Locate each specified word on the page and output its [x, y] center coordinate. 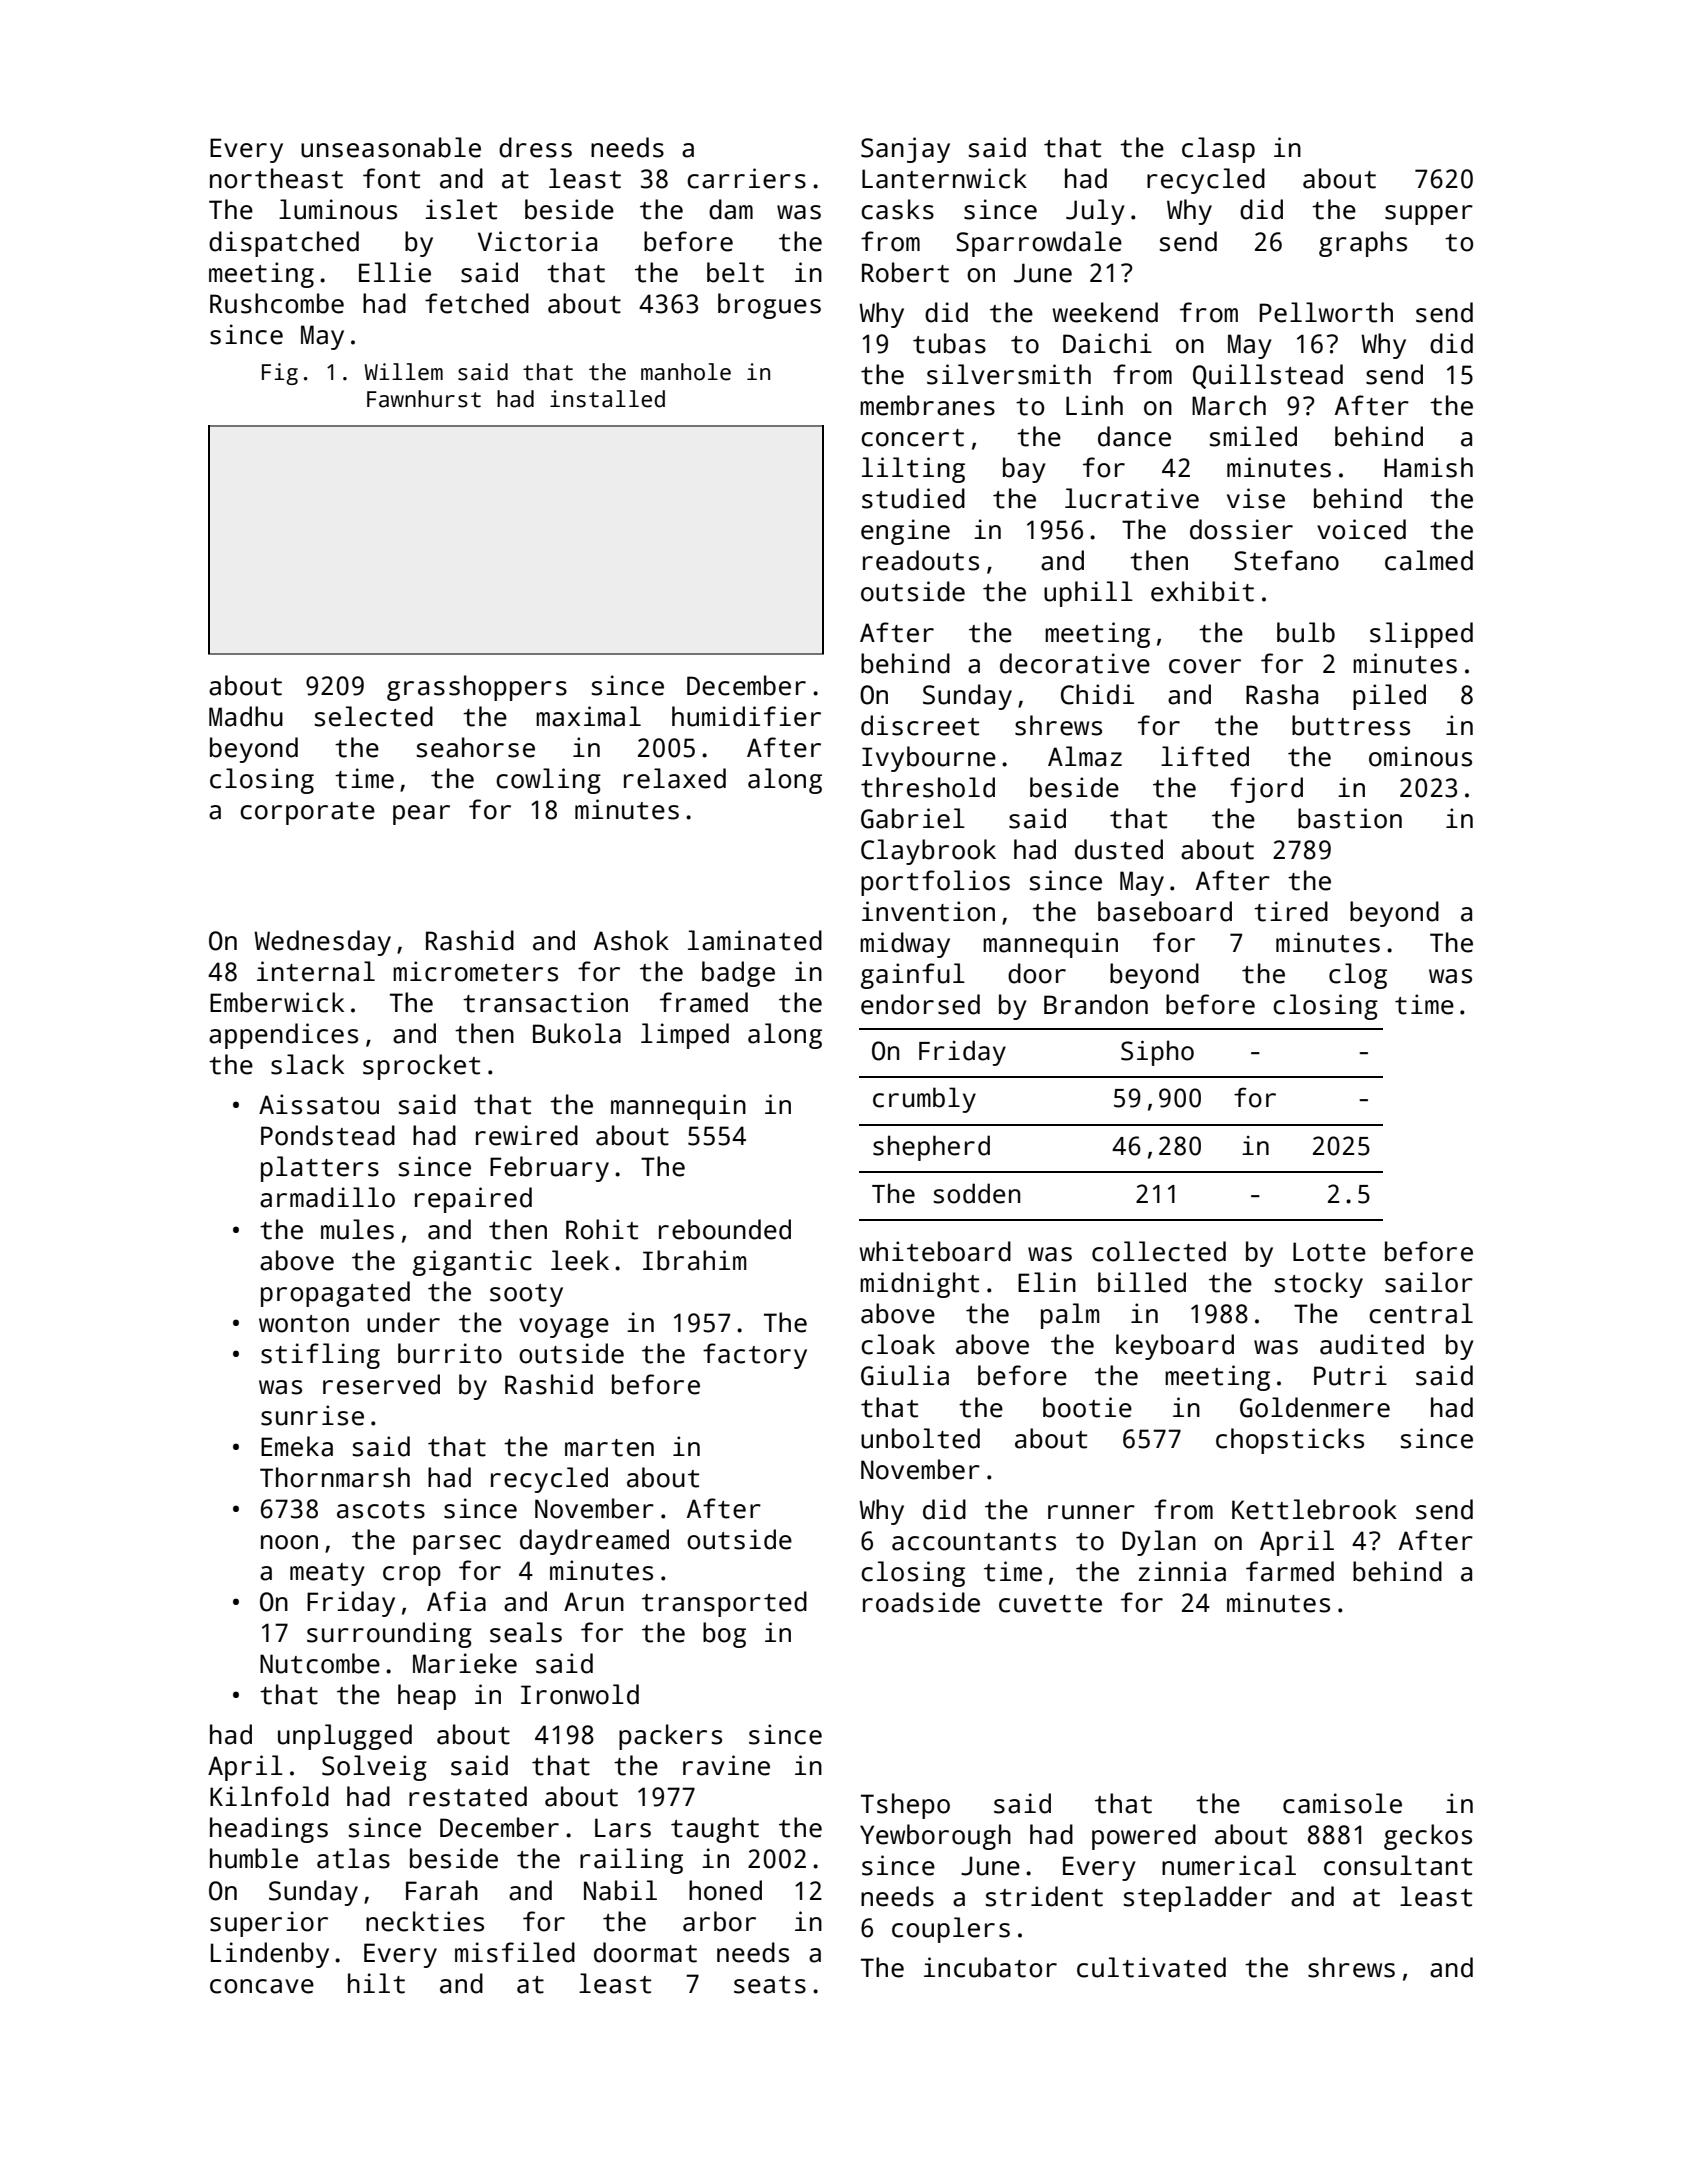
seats [770, 1985]
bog [724, 1635]
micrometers [475, 971]
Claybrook [928, 852]
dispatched [284, 244]
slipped [1421, 635]
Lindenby [270, 1955]
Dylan [1159, 1543]
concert [912, 438]
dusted [1119, 849]
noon [289, 1542]
